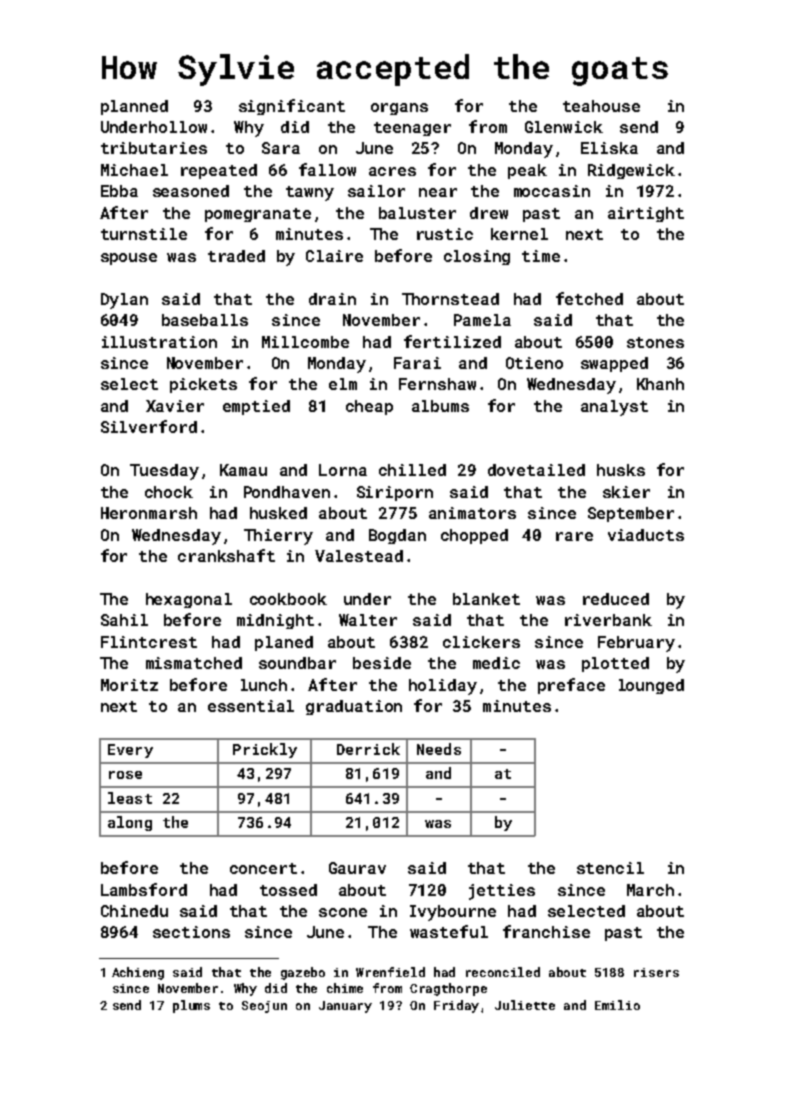  I want to click on moccasin, so click(552, 191).
